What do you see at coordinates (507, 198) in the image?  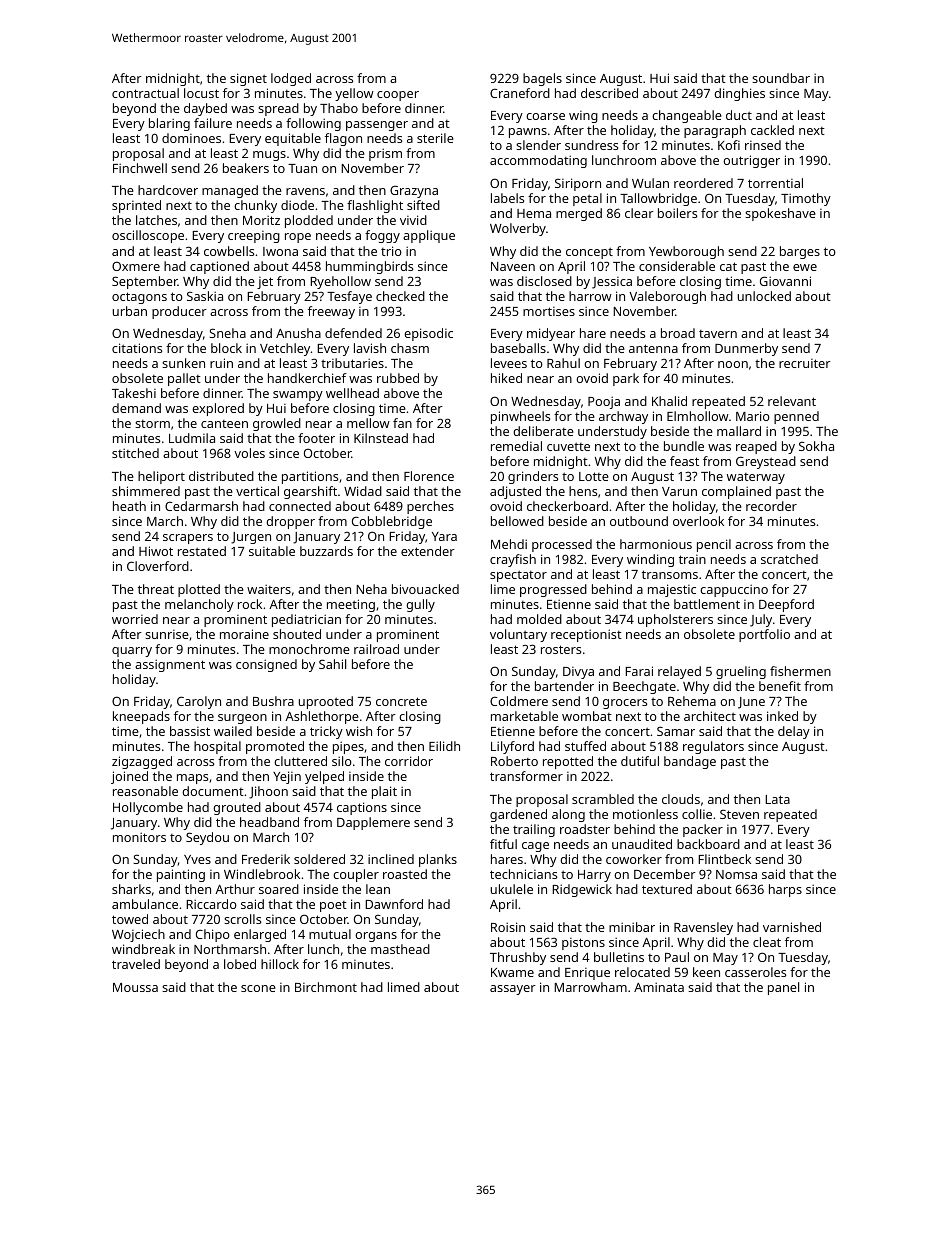 I see `labels` at bounding box center [507, 198].
